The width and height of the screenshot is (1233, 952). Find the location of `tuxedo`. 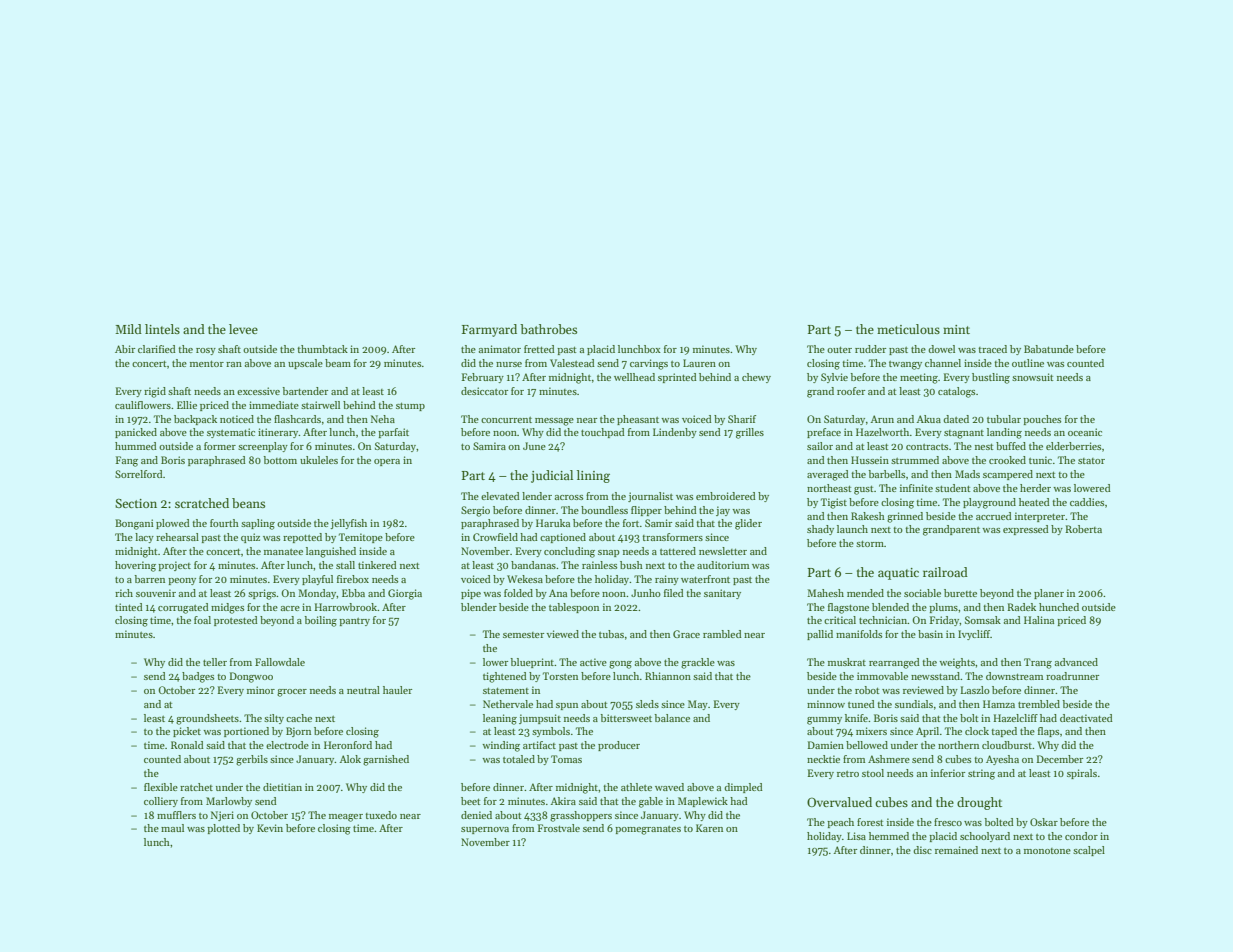

tuxedo is located at coordinates (381, 815).
